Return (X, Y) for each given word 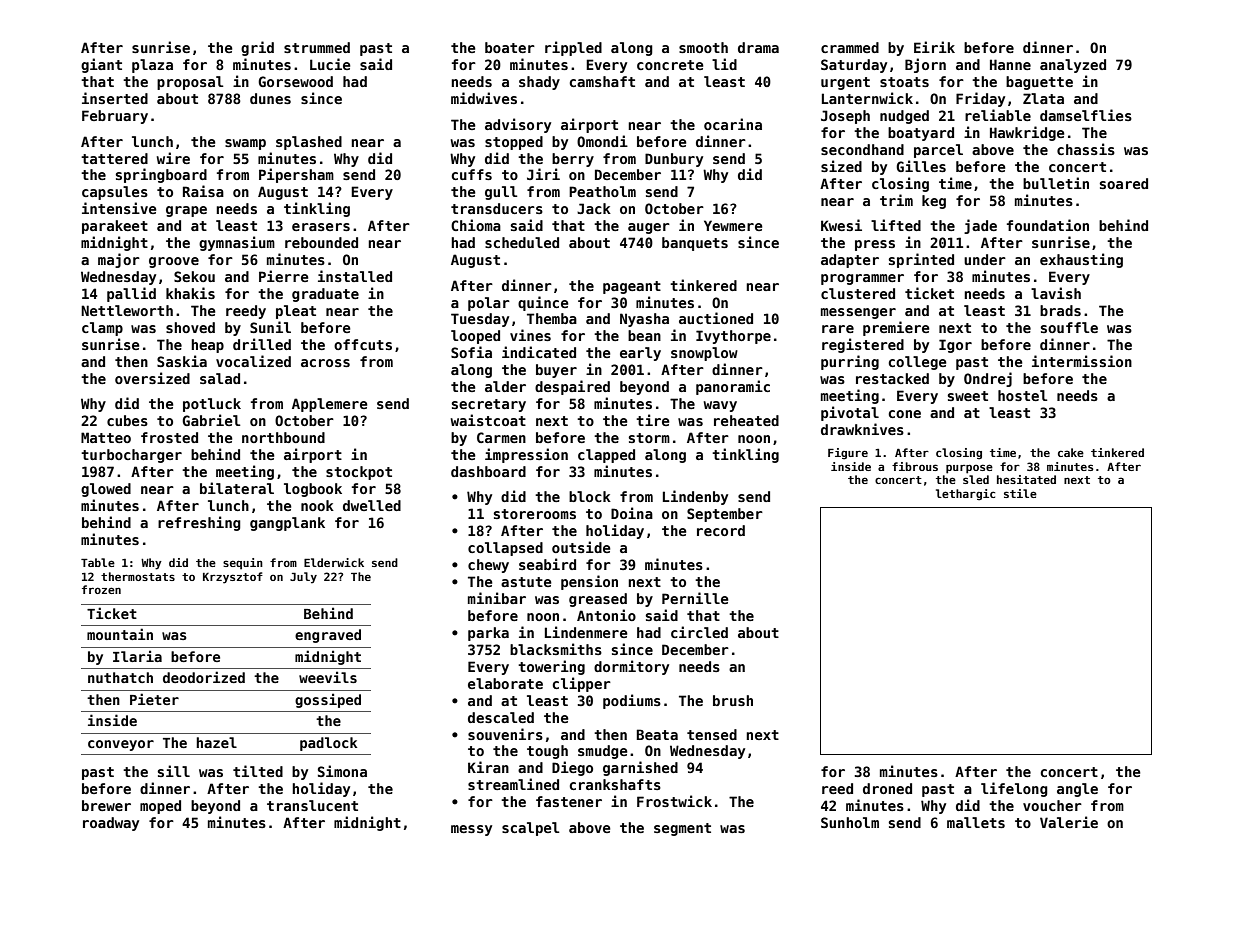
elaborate (505, 683)
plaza (152, 66)
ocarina (733, 124)
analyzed (1073, 66)
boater (510, 47)
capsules (115, 193)
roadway (111, 824)
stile (1020, 493)
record (721, 530)
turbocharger (131, 456)
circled (699, 632)
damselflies (1086, 115)
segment (682, 829)
